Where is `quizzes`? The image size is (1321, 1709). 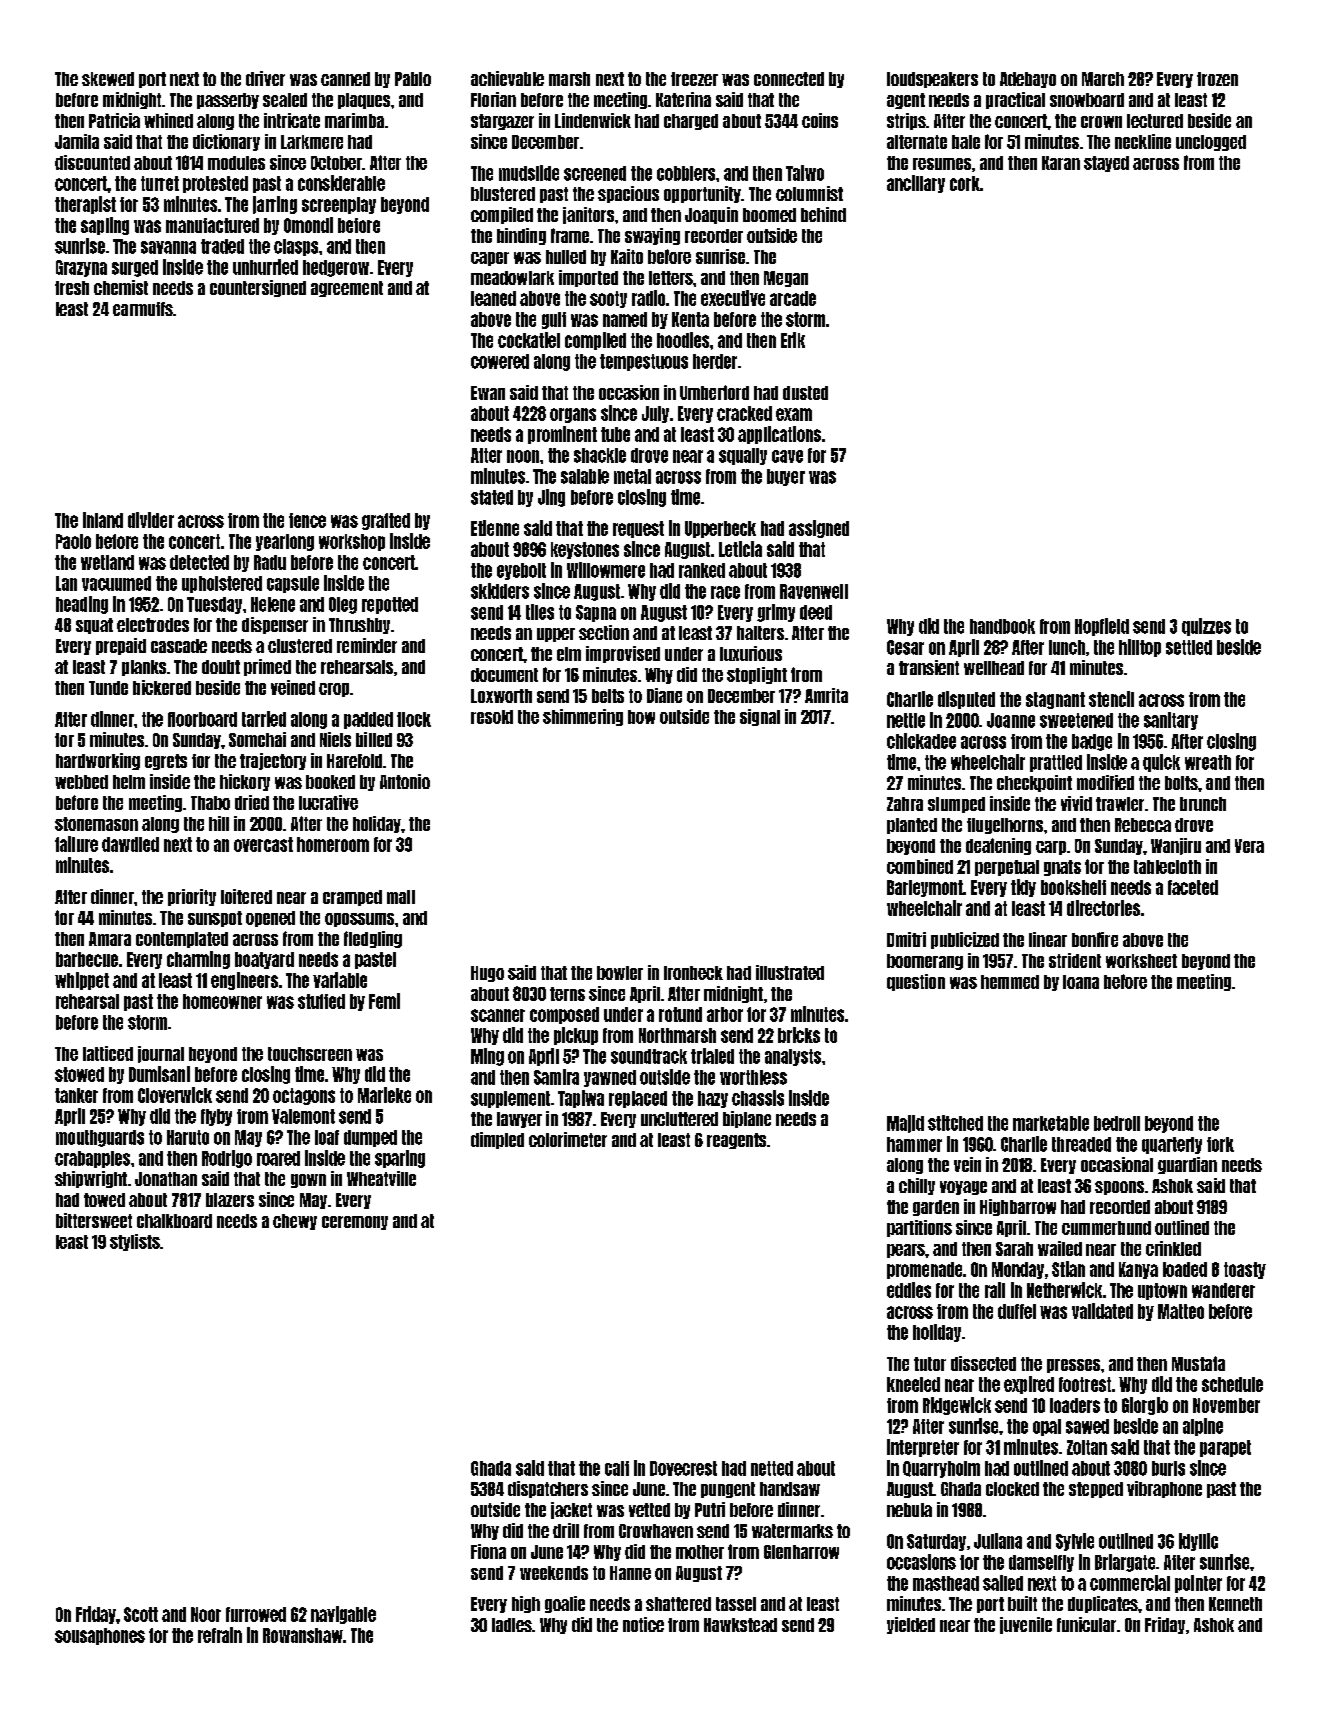 quizzes is located at coordinates (1206, 627).
